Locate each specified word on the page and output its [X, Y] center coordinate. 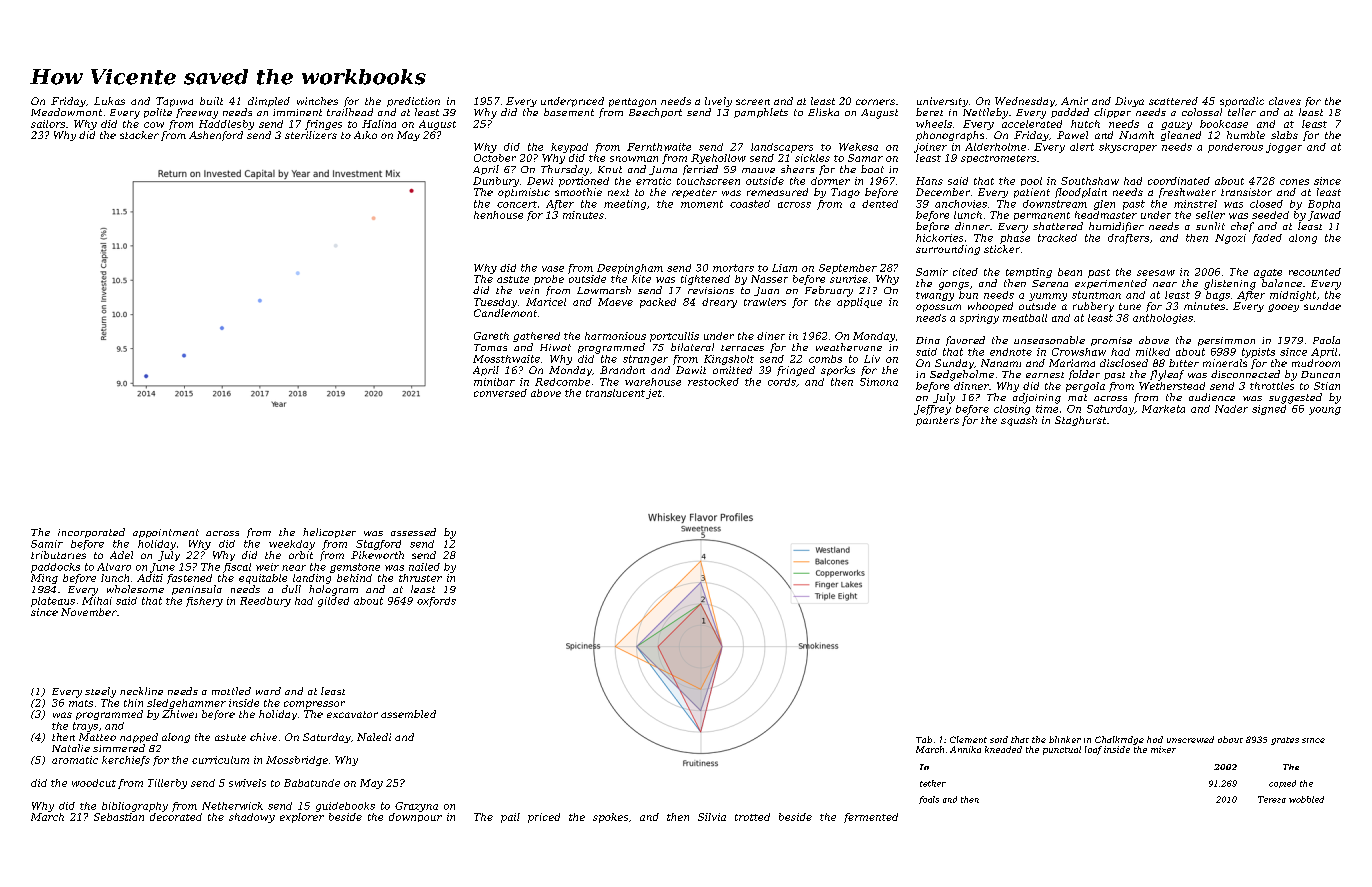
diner [771, 336]
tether [933, 783]
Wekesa [858, 147]
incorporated [91, 533]
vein [529, 290]
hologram [333, 590]
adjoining [1037, 398]
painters [937, 421]
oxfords [436, 602]
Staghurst [1080, 421]
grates [1285, 741]
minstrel [1195, 204]
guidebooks [345, 807]
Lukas [109, 101]
